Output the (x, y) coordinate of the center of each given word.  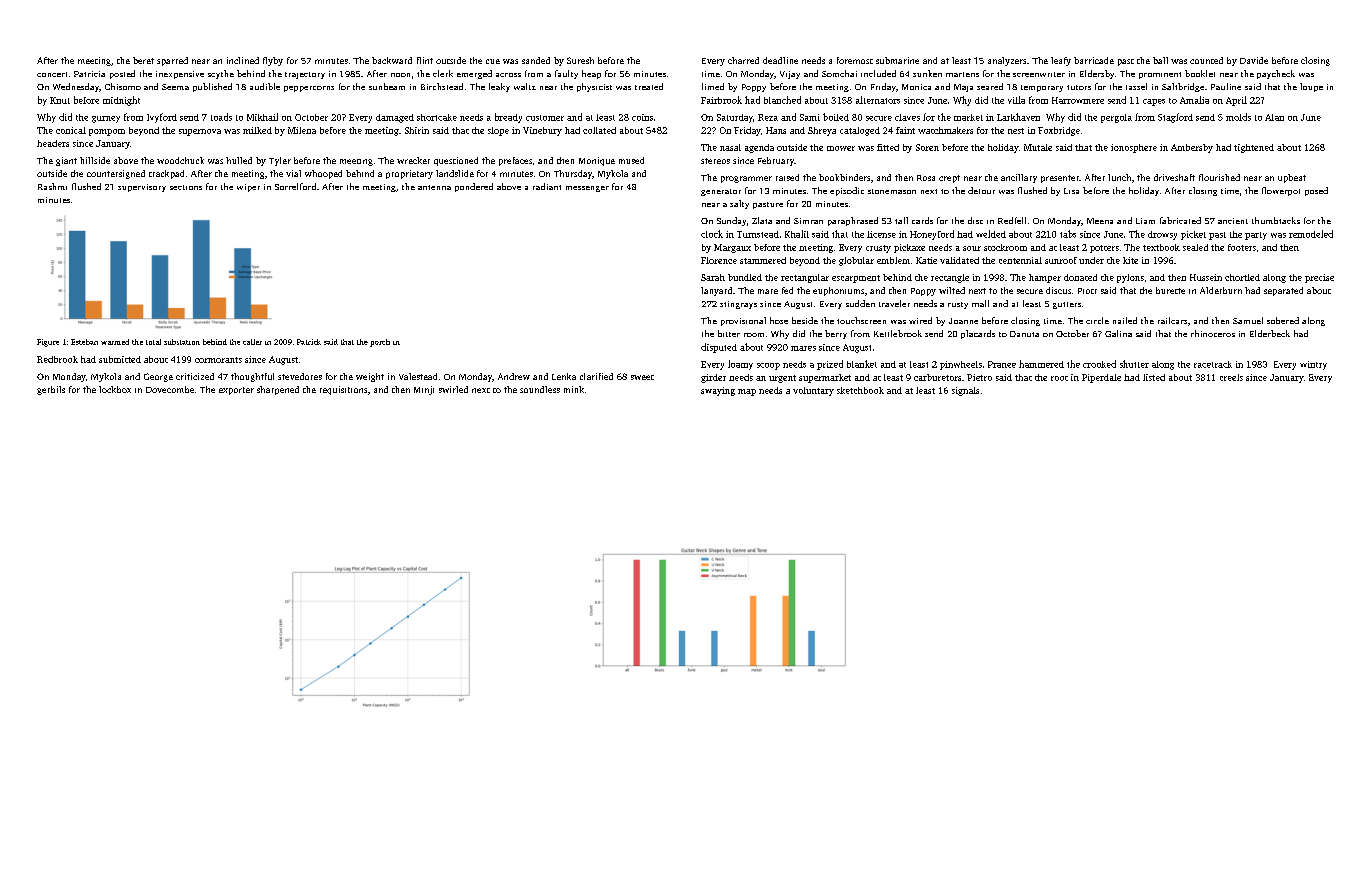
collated (599, 130)
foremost (855, 60)
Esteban (84, 342)
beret (143, 60)
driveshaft (1174, 177)
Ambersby (1192, 148)
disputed (719, 348)
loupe (1311, 87)
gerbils (51, 390)
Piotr (1087, 291)
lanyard (716, 291)
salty (739, 204)
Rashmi (52, 186)
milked (257, 130)
